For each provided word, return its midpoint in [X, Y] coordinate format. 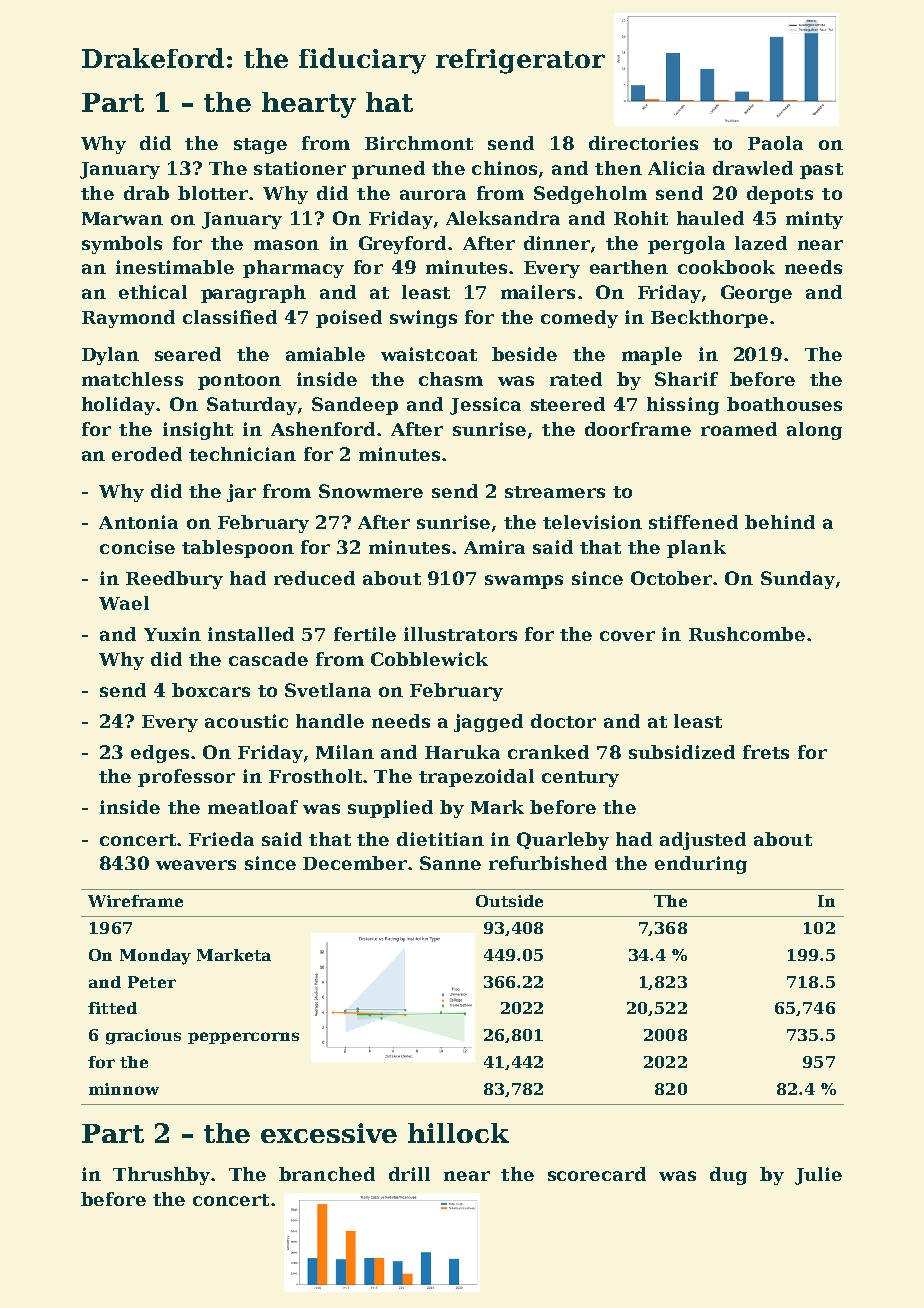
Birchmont [419, 143]
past [821, 171]
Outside [509, 901]
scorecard [597, 1174]
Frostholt [315, 776]
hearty [309, 105]
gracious [143, 1037]
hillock [458, 1133]
